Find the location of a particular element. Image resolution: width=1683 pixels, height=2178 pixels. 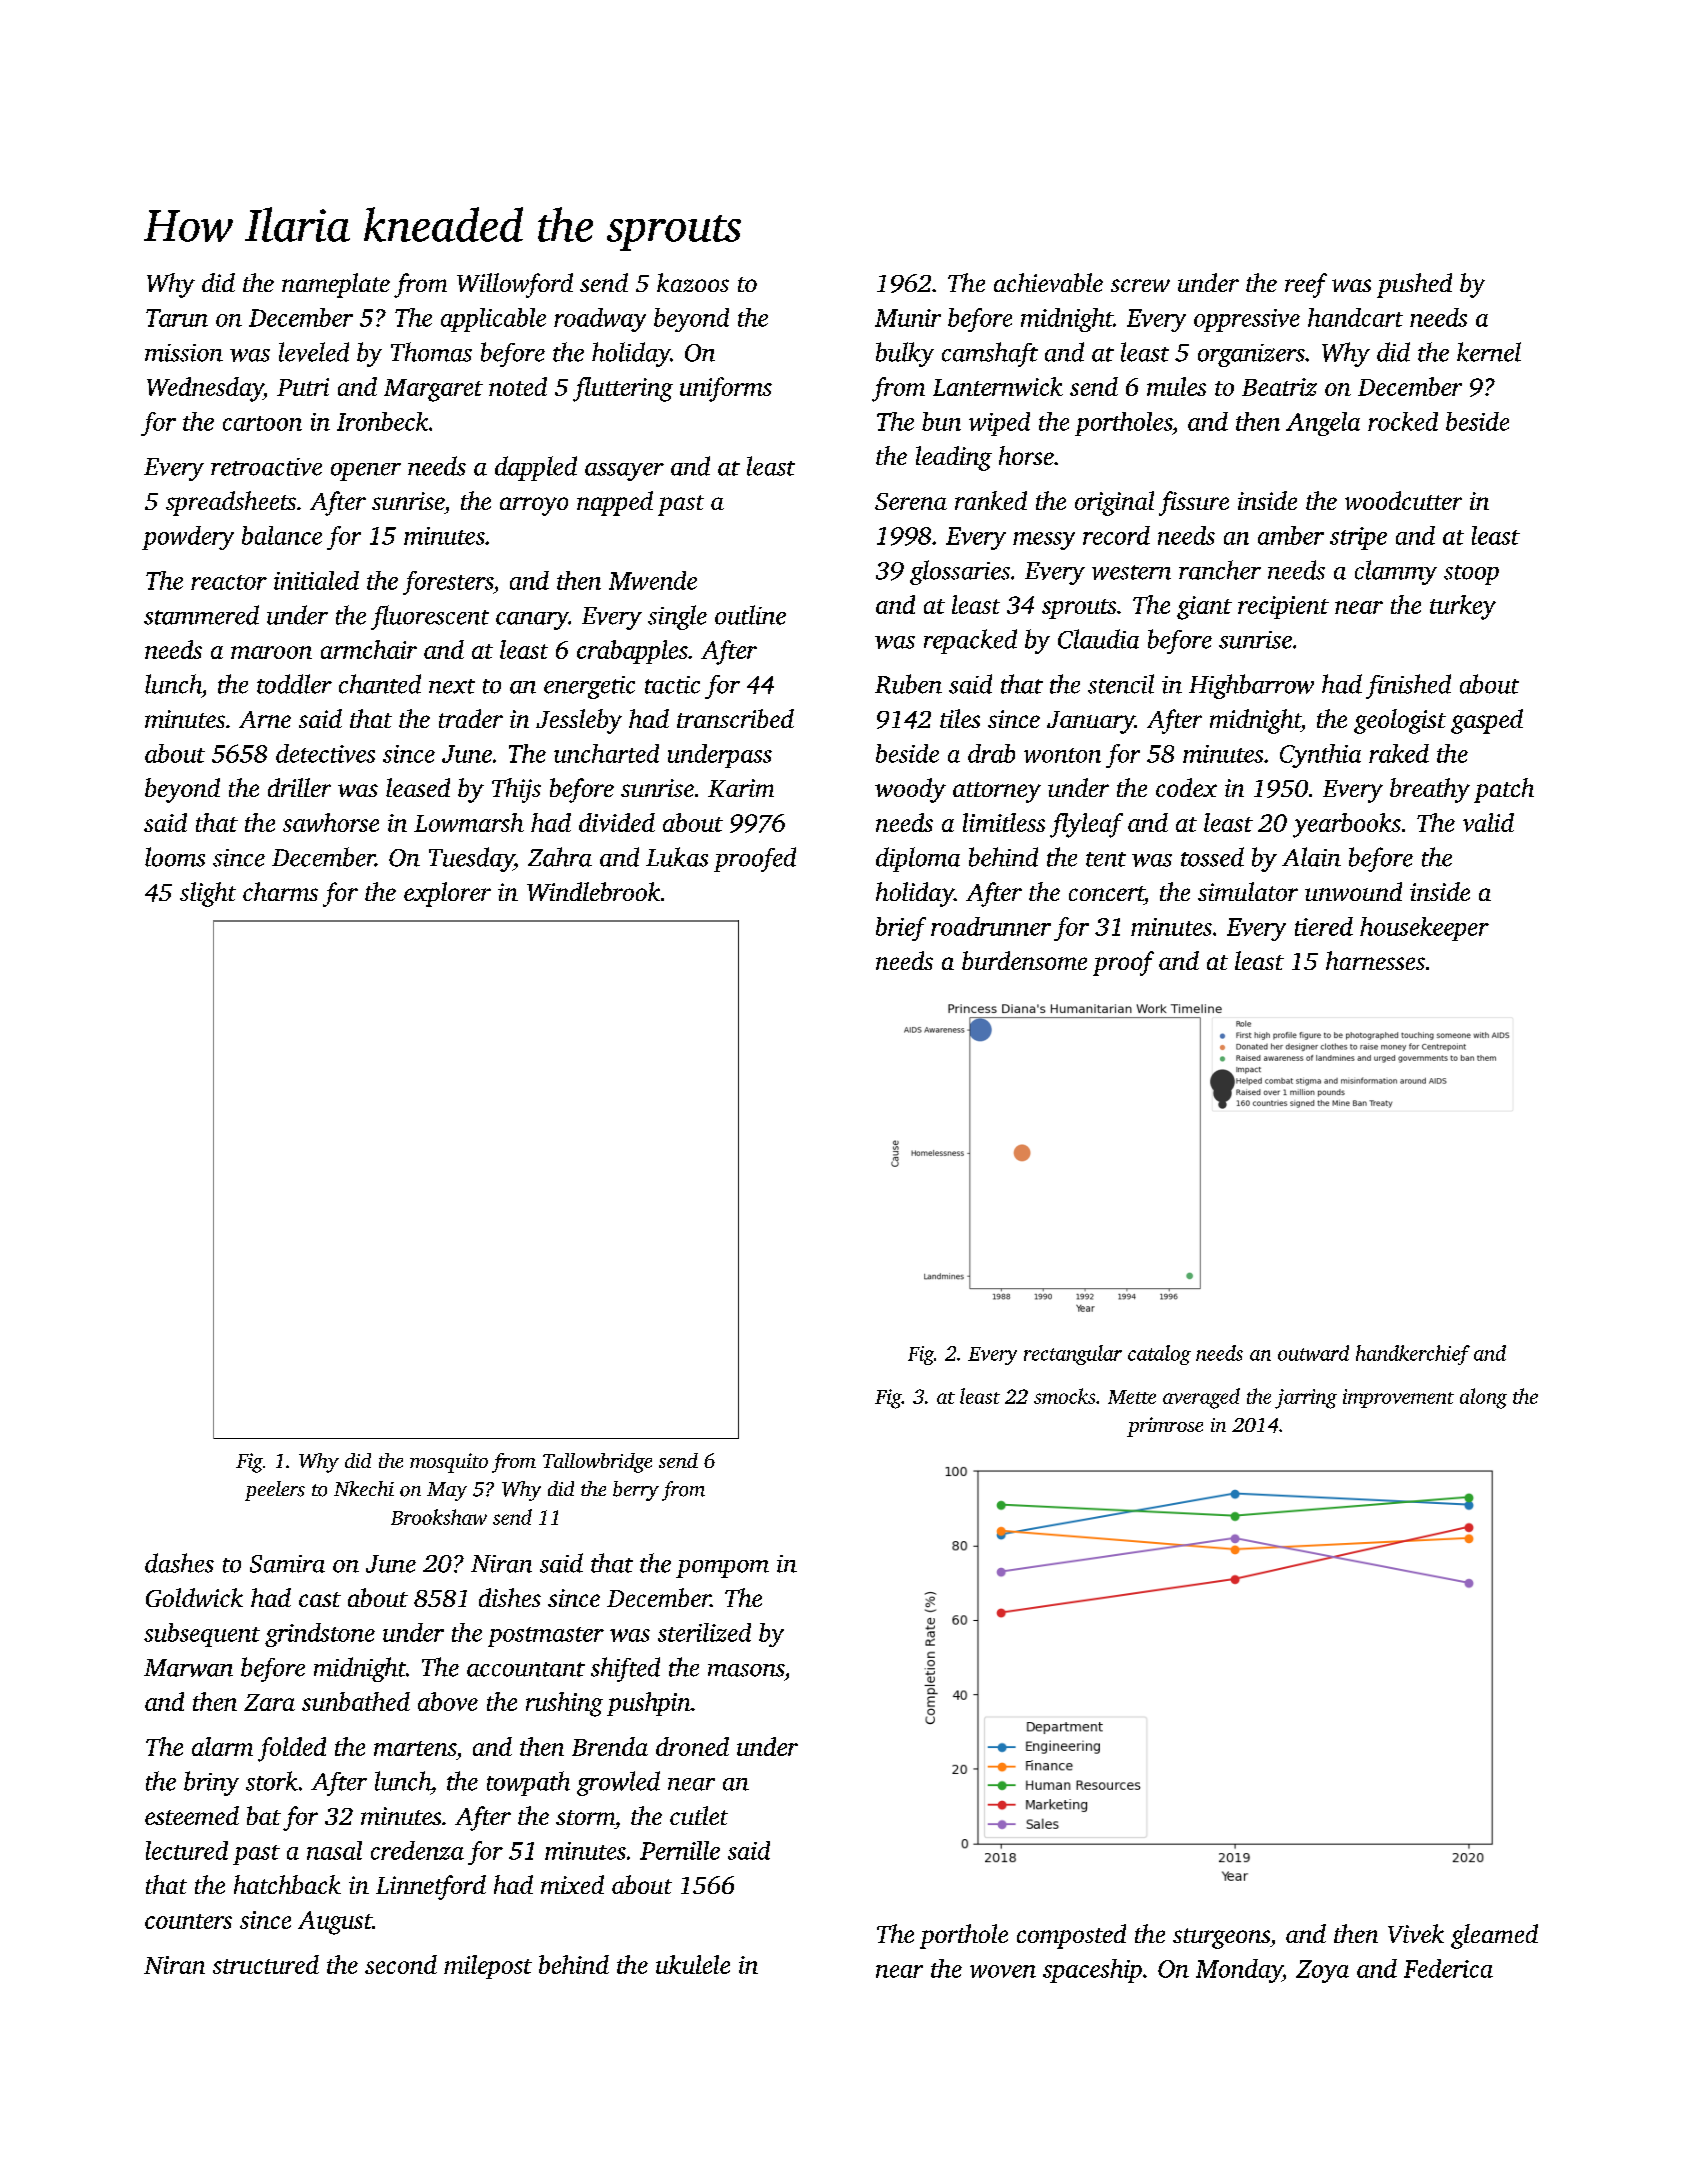

sturgeons is located at coordinates (1221, 1938).
